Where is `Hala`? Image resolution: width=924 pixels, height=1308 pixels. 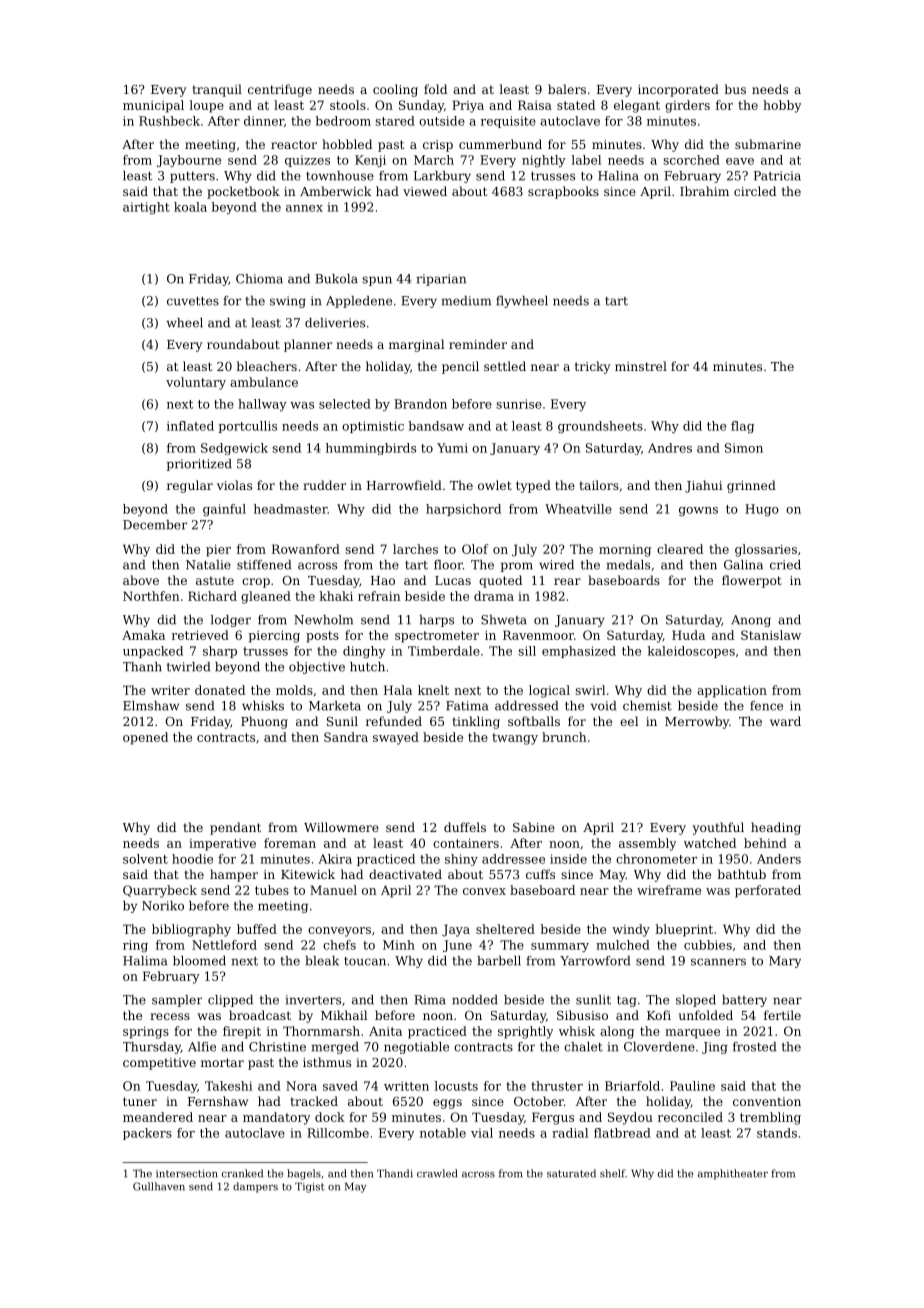 Hala is located at coordinates (398, 690).
